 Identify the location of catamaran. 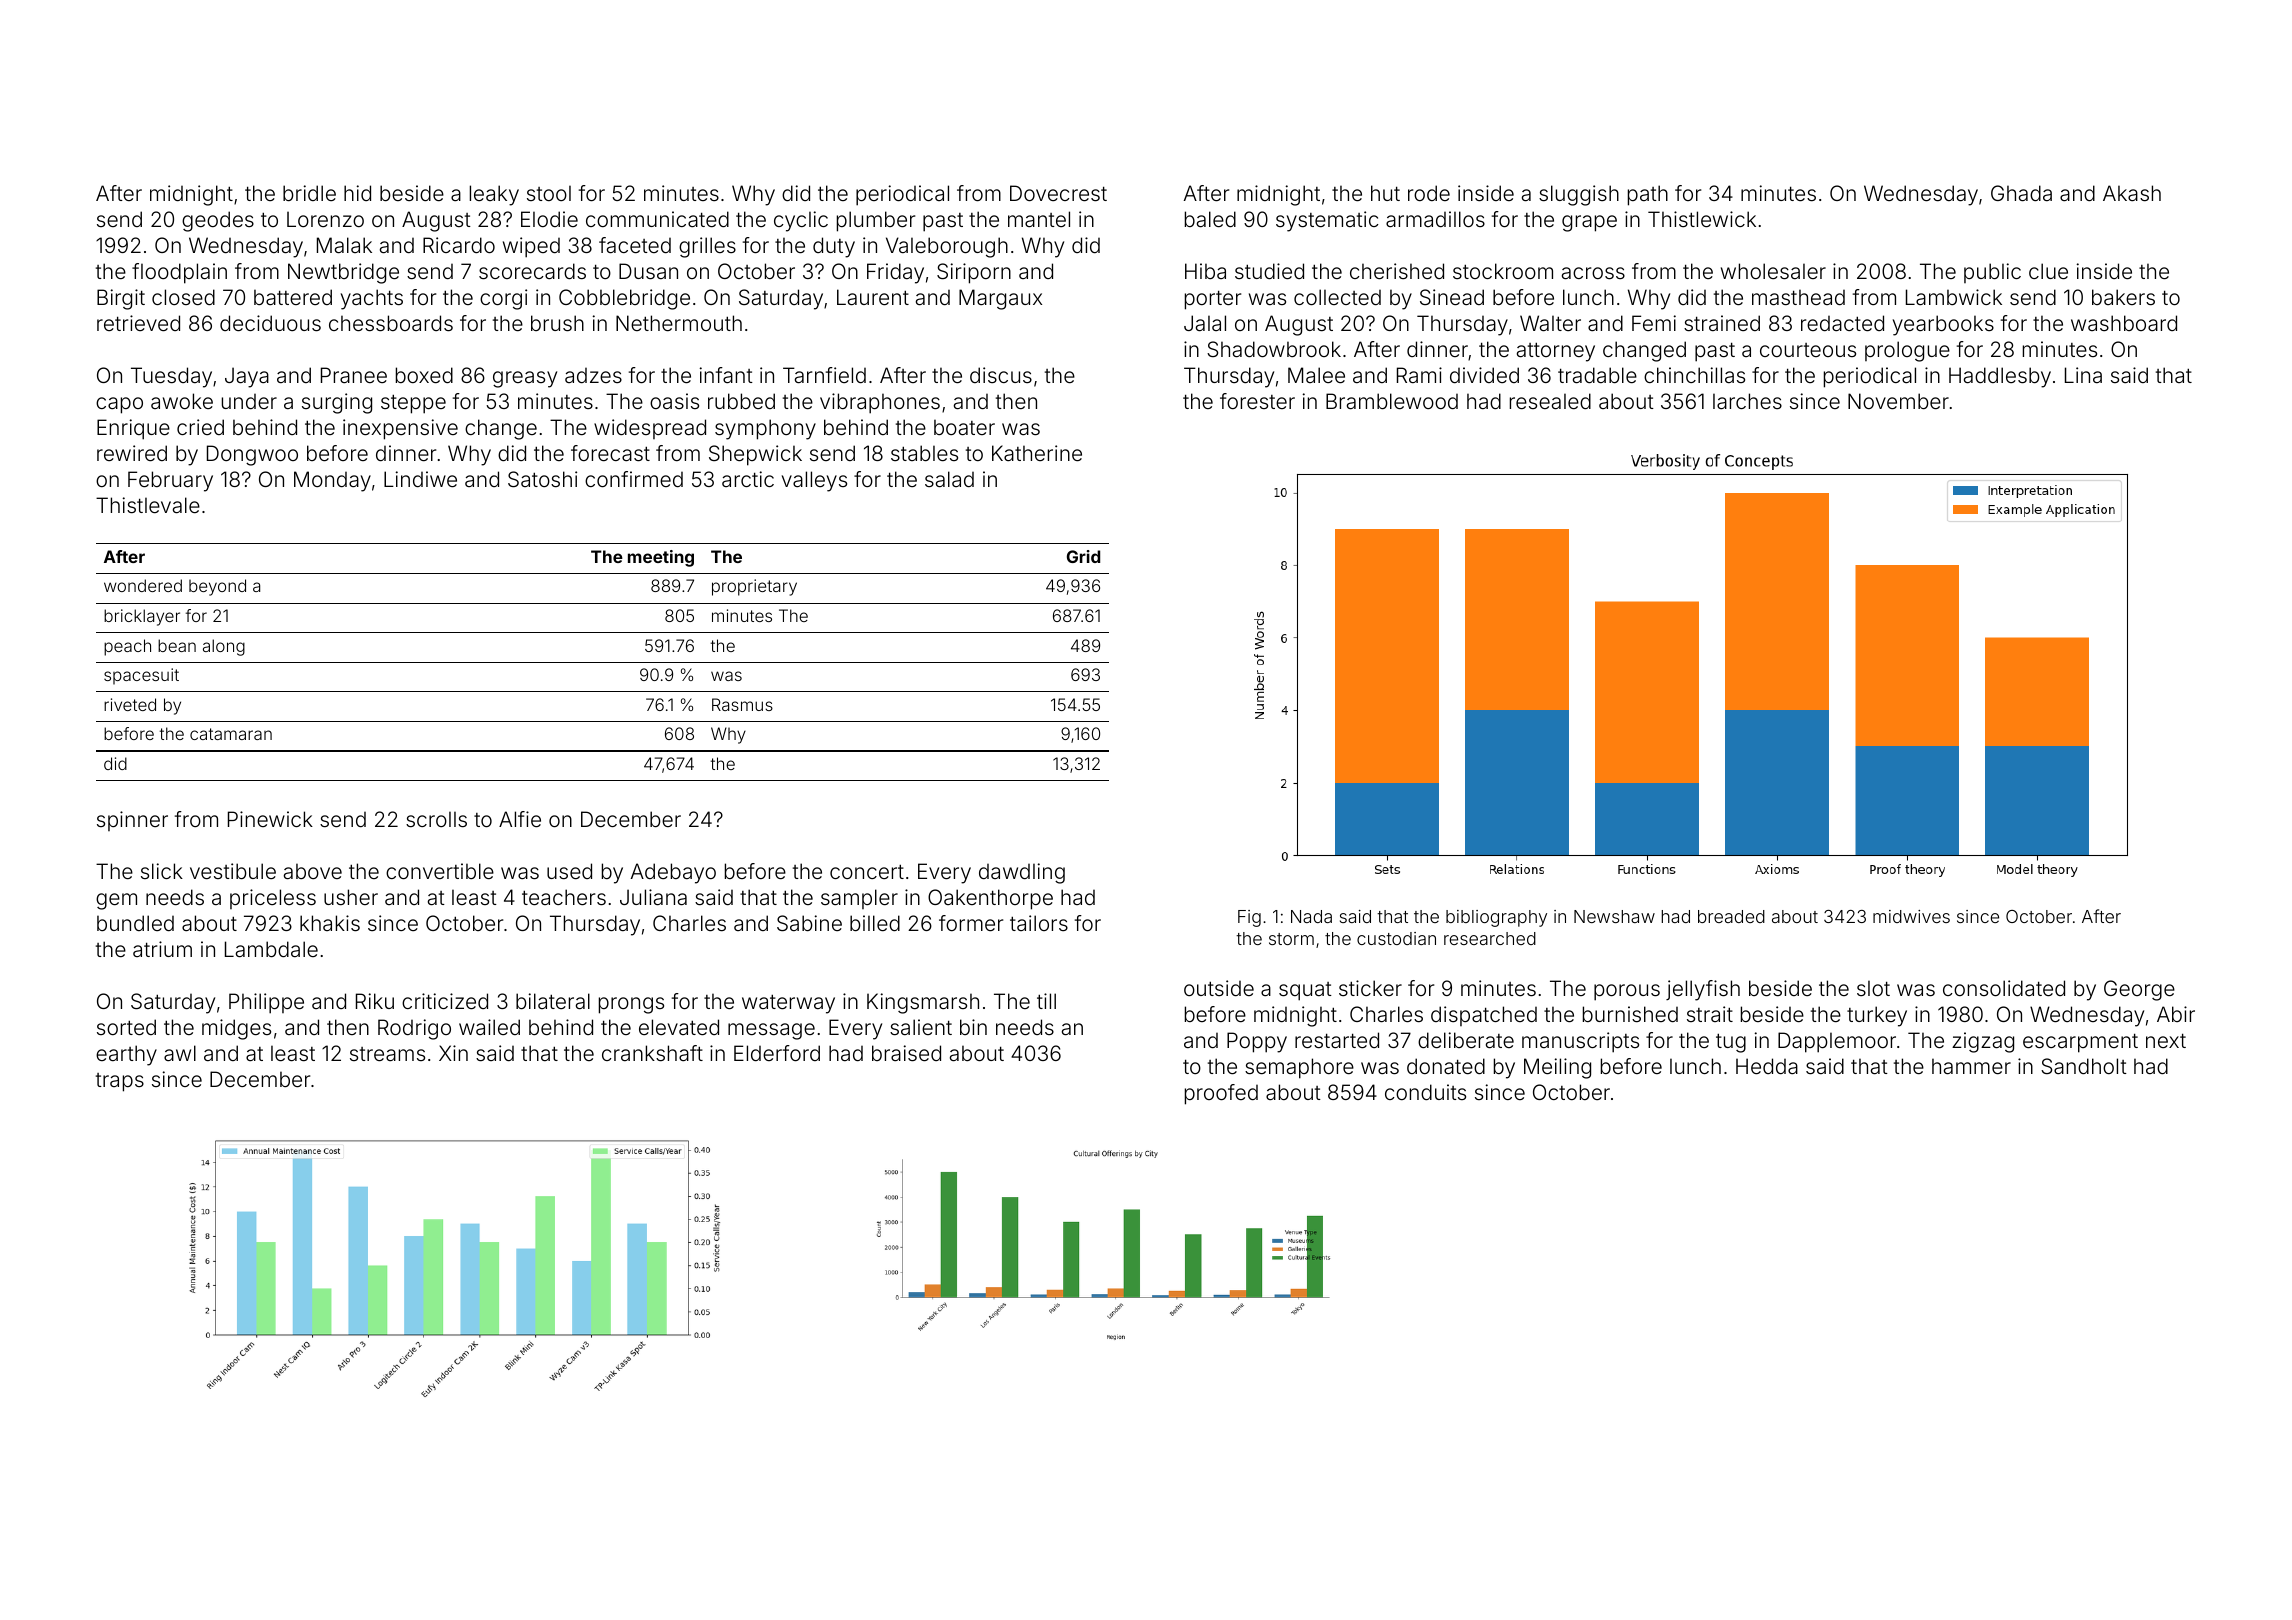
(231, 734).
